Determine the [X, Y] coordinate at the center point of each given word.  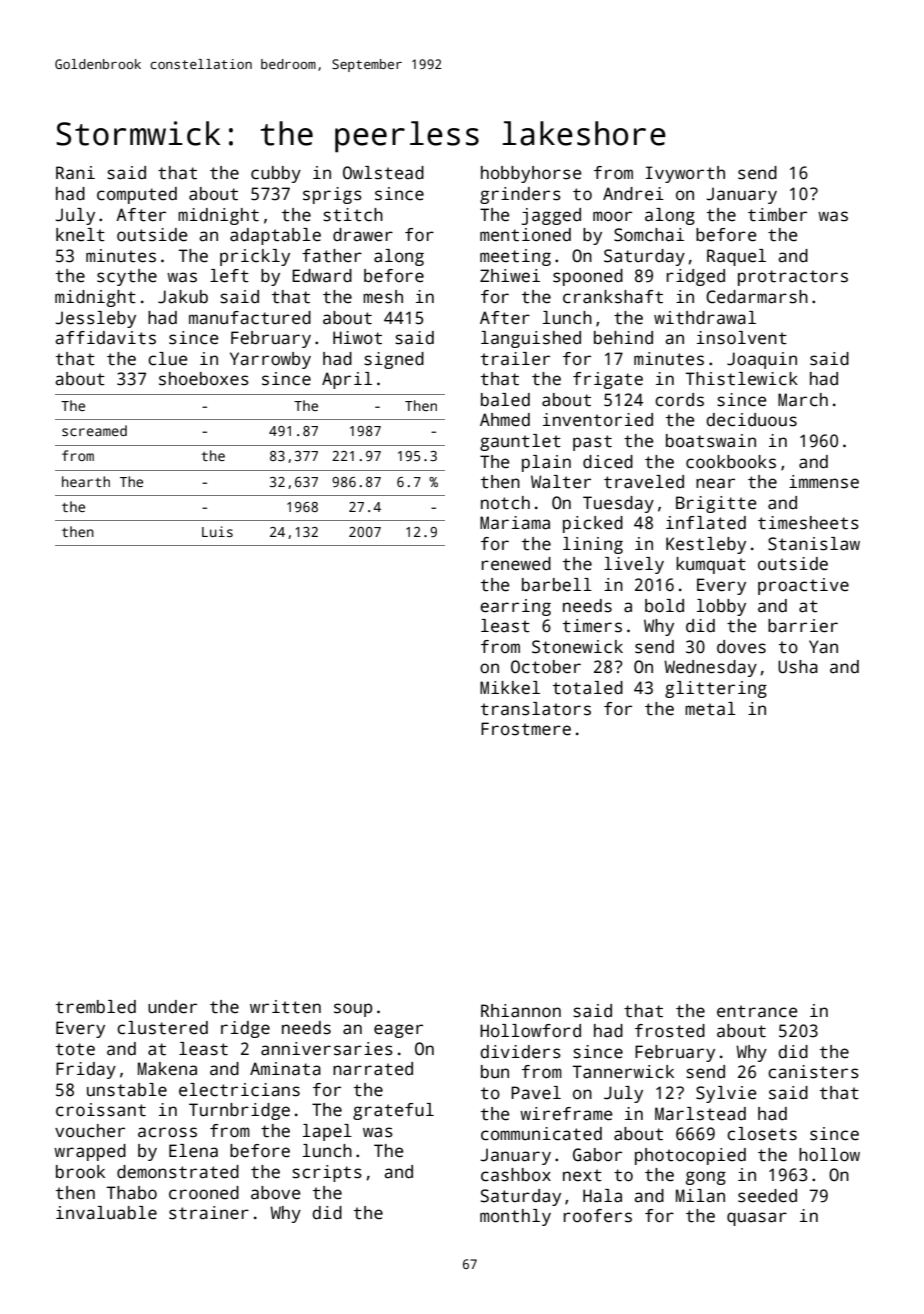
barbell [557, 585]
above [276, 1193]
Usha [798, 667]
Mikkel [510, 688]
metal [710, 709]
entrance [757, 1011]
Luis [217, 531]
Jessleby [96, 319]
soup [353, 1010]
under [172, 1007]
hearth [86, 481]
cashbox [516, 1175]
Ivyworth [685, 174]
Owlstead [383, 173]
